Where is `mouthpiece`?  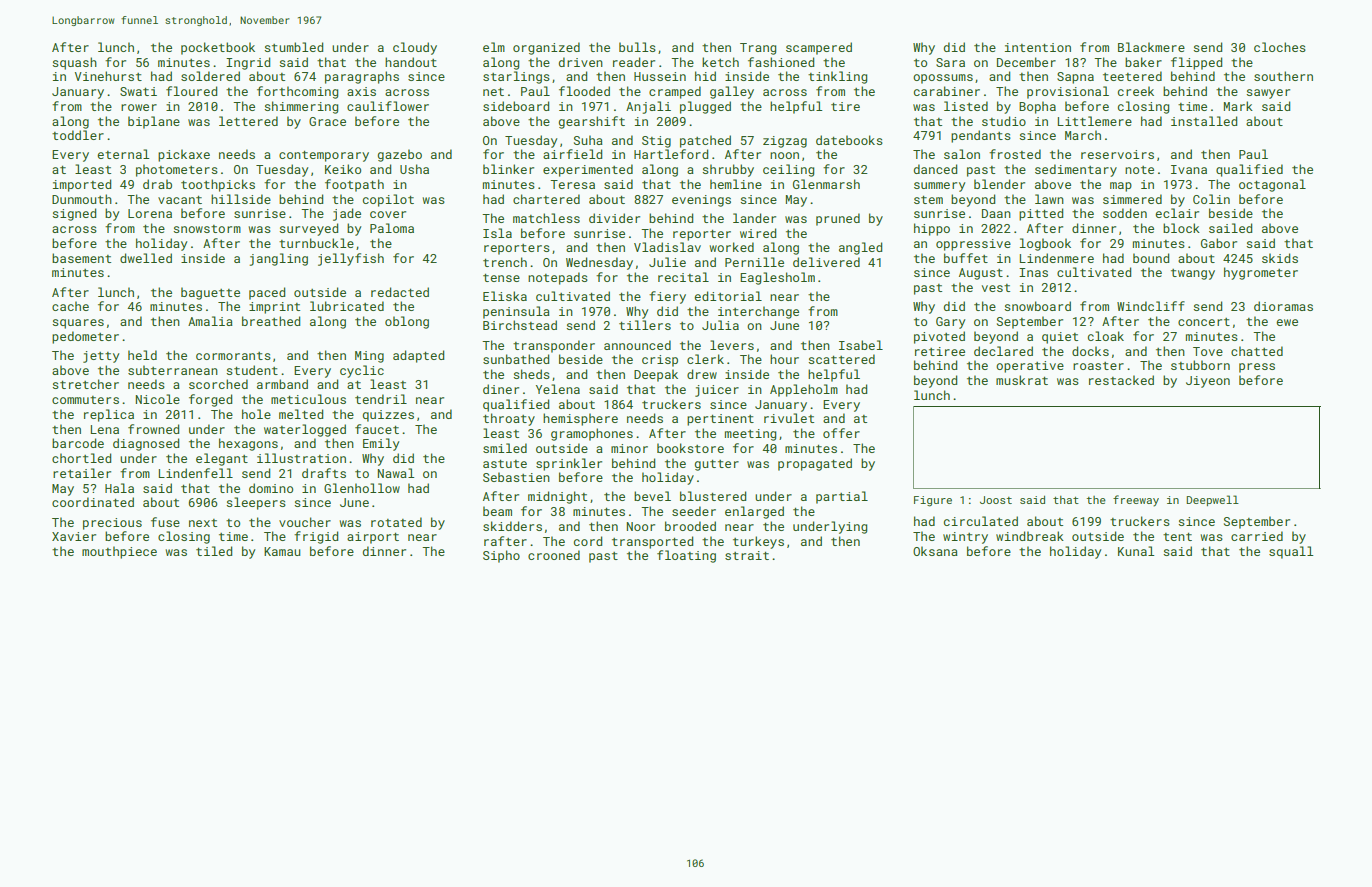
mouthpiece is located at coordinates (119, 552).
